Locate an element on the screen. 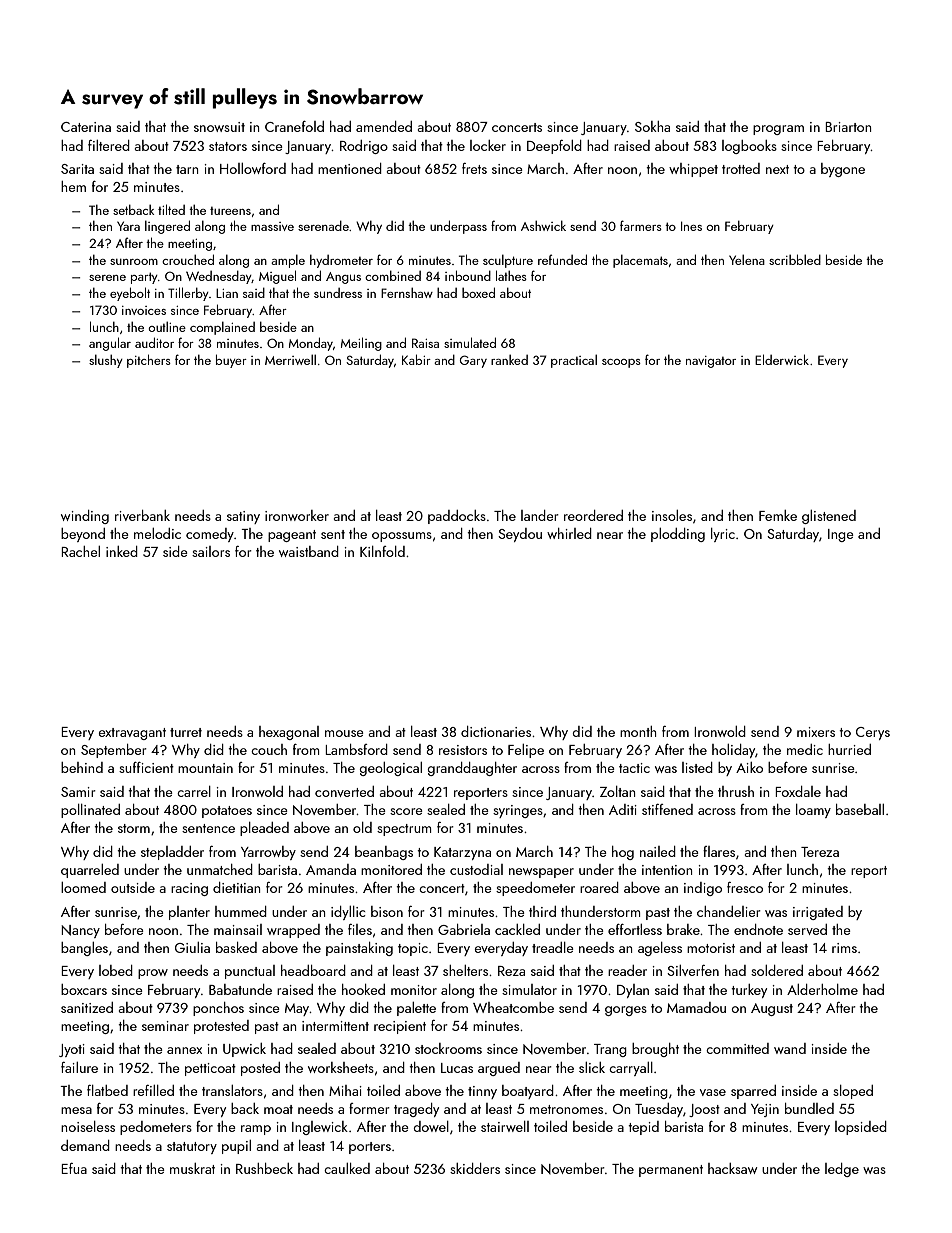  ramp is located at coordinates (256, 1130).
